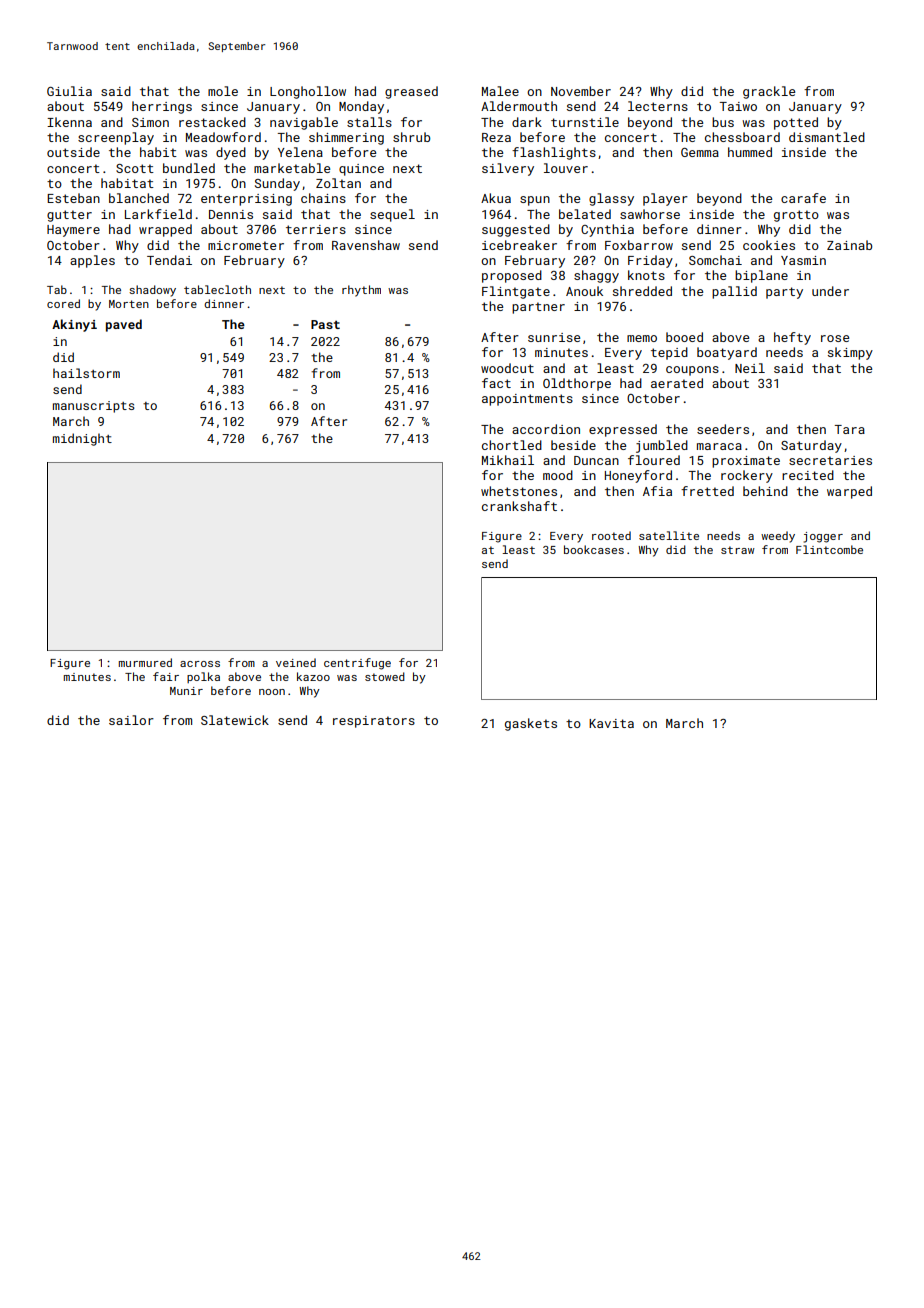 This image has width=924, height=1308. I want to click on Simon, so click(150, 122).
